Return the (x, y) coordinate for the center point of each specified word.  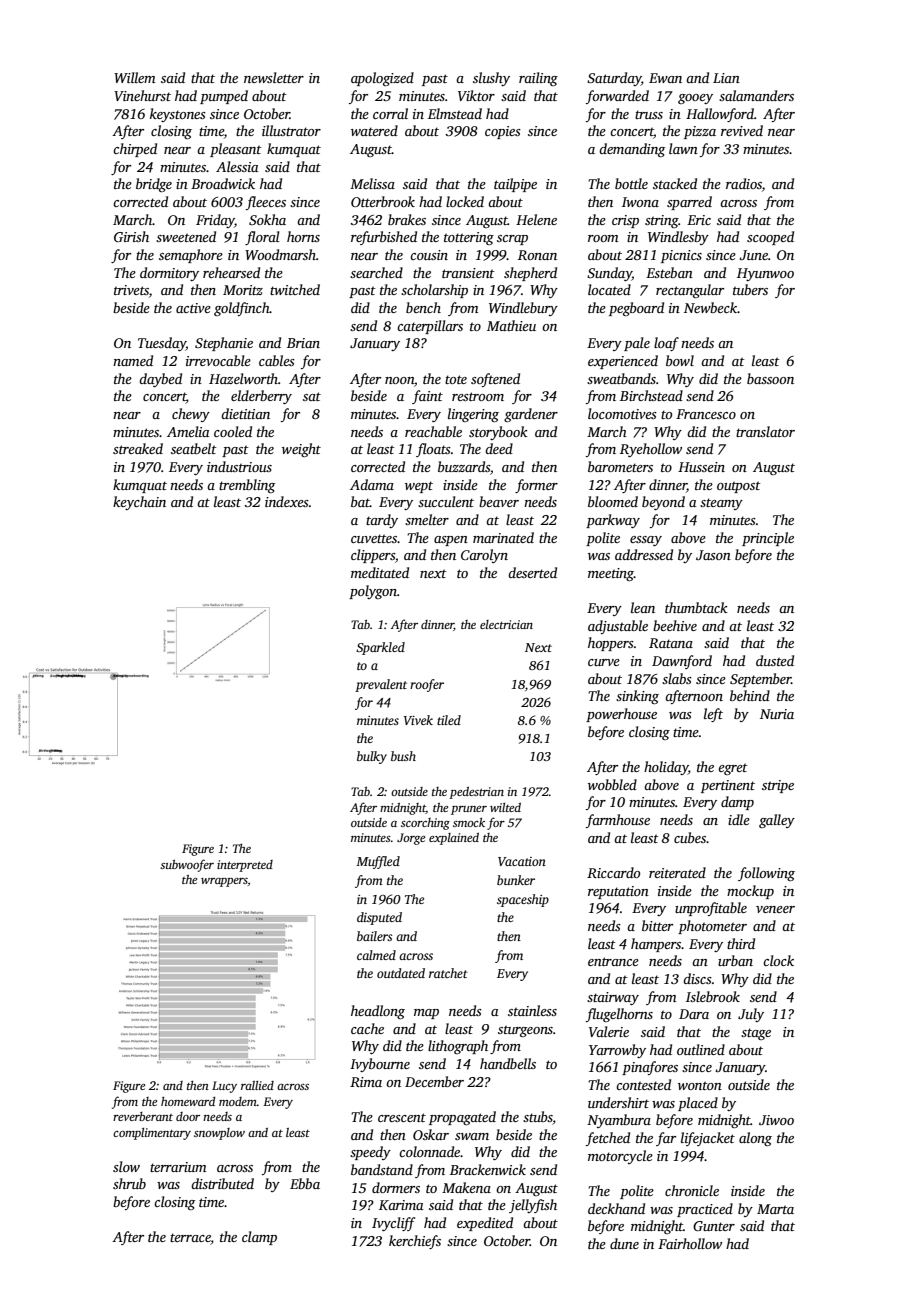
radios (744, 183)
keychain (139, 503)
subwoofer (187, 865)
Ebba (305, 1183)
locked (465, 201)
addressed (644, 554)
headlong (378, 1012)
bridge (154, 185)
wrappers (224, 882)
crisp (625, 221)
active (193, 308)
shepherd (530, 274)
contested (643, 1084)
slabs (677, 678)
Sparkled (380, 648)
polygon (373, 592)
